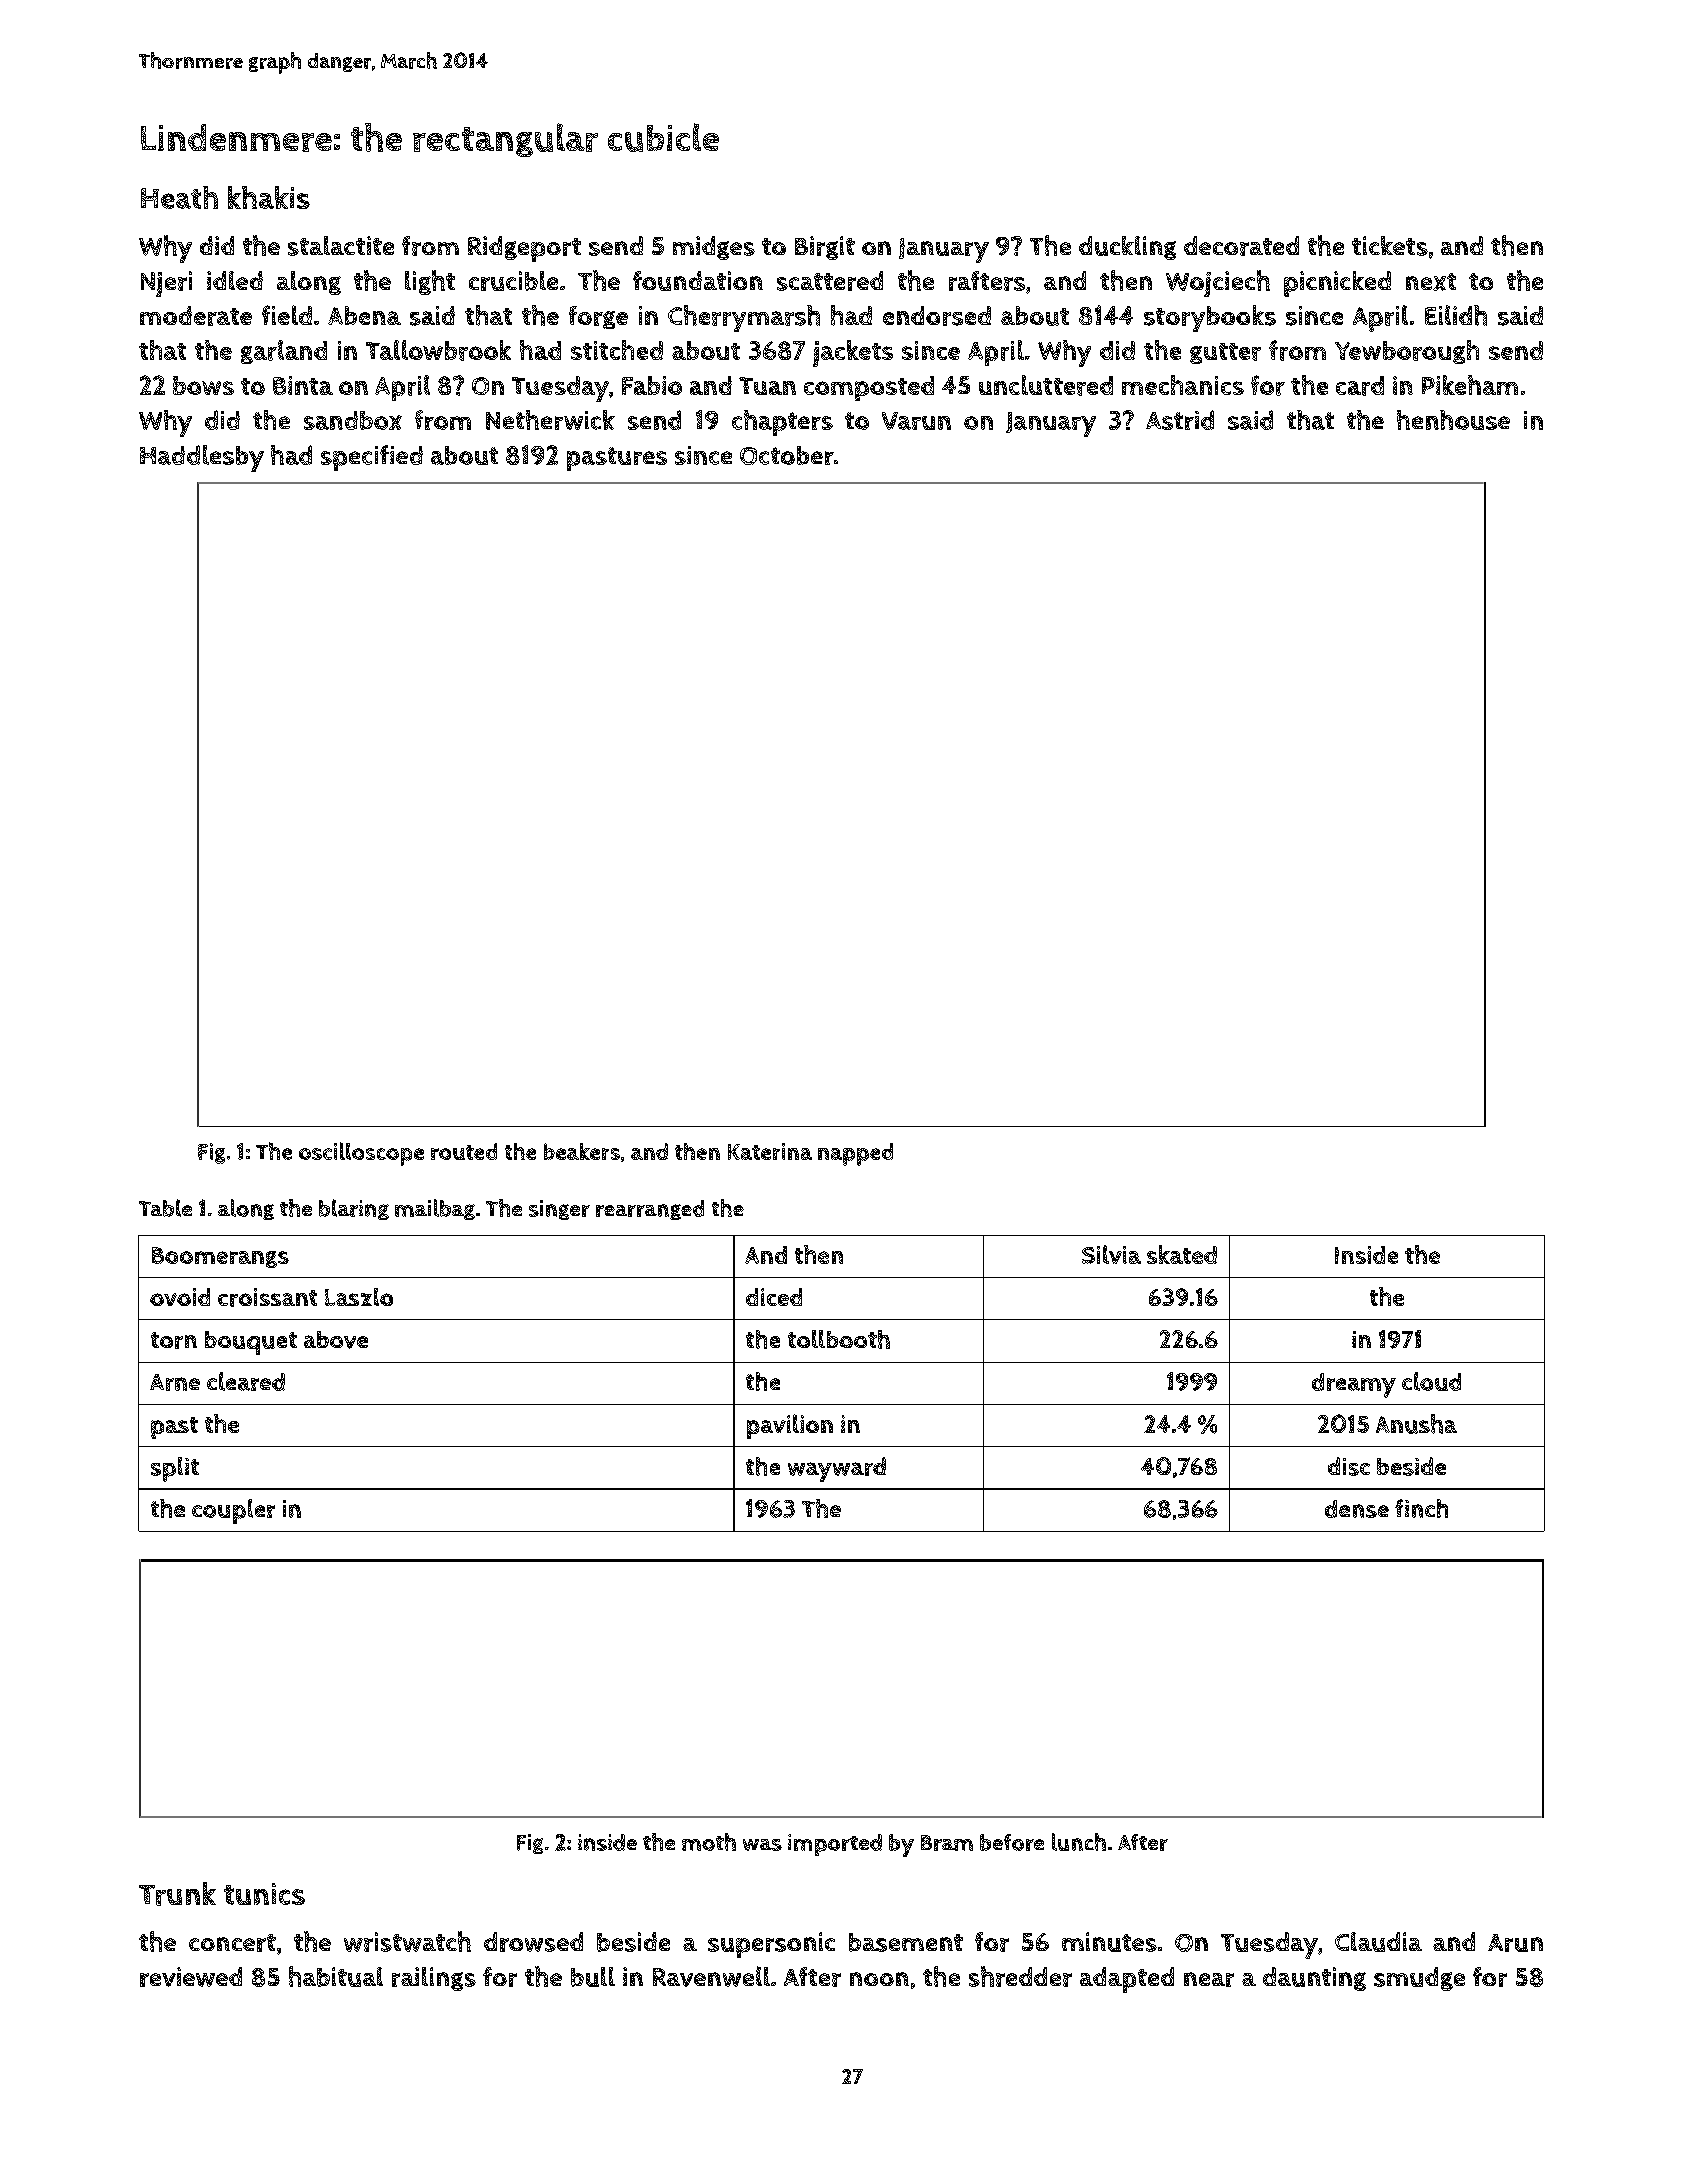 This screenshot has width=1683, height=2178. What do you see at coordinates (1182, 1254) in the screenshot?
I see `skated` at bounding box center [1182, 1254].
